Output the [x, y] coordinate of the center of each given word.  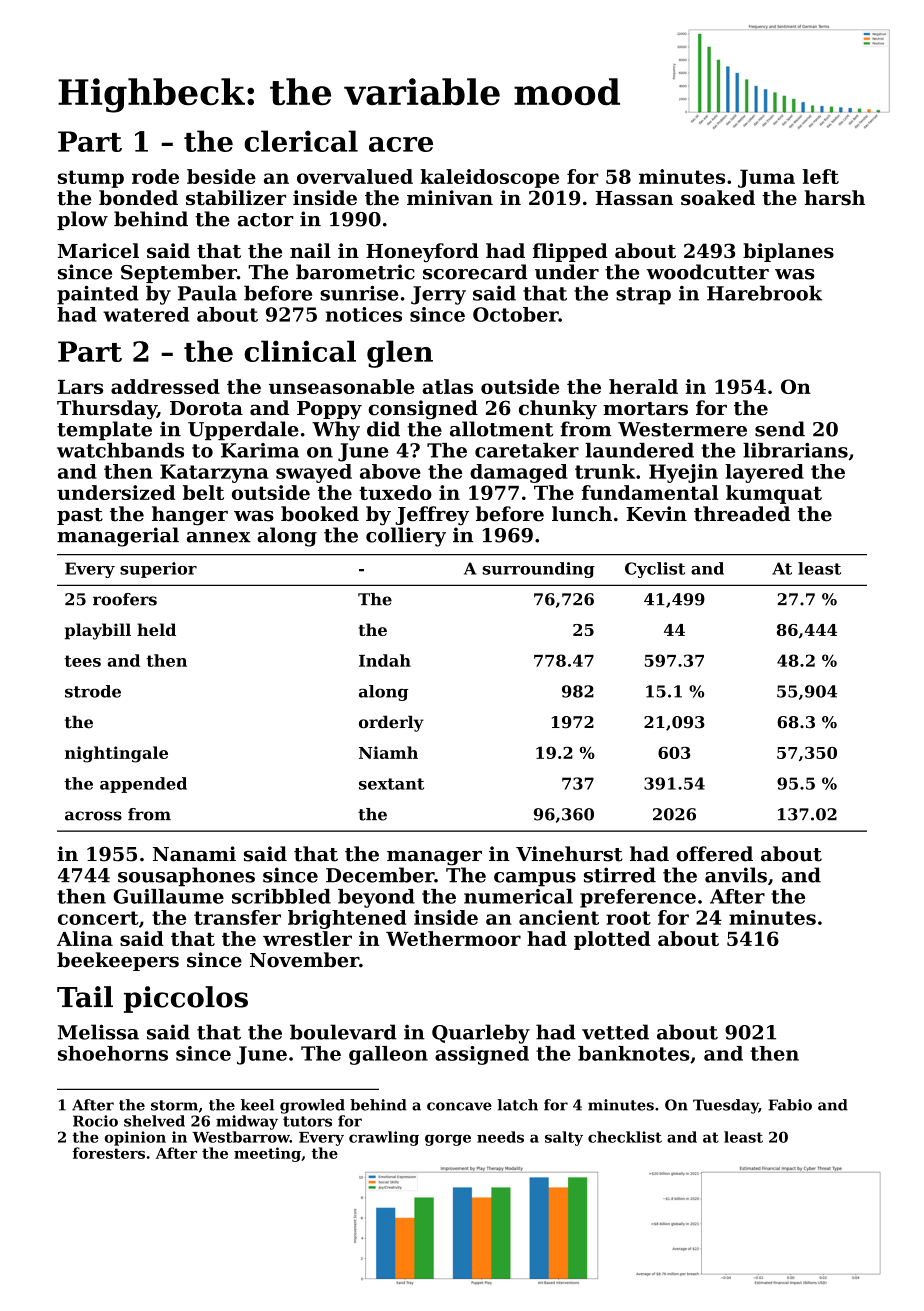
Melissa [98, 1032]
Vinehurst [569, 854]
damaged [518, 473]
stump [91, 179]
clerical [301, 141]
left [821, 176]
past [80, 516]
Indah [385, 660]
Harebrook [764, 293]
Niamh [388, 752]
